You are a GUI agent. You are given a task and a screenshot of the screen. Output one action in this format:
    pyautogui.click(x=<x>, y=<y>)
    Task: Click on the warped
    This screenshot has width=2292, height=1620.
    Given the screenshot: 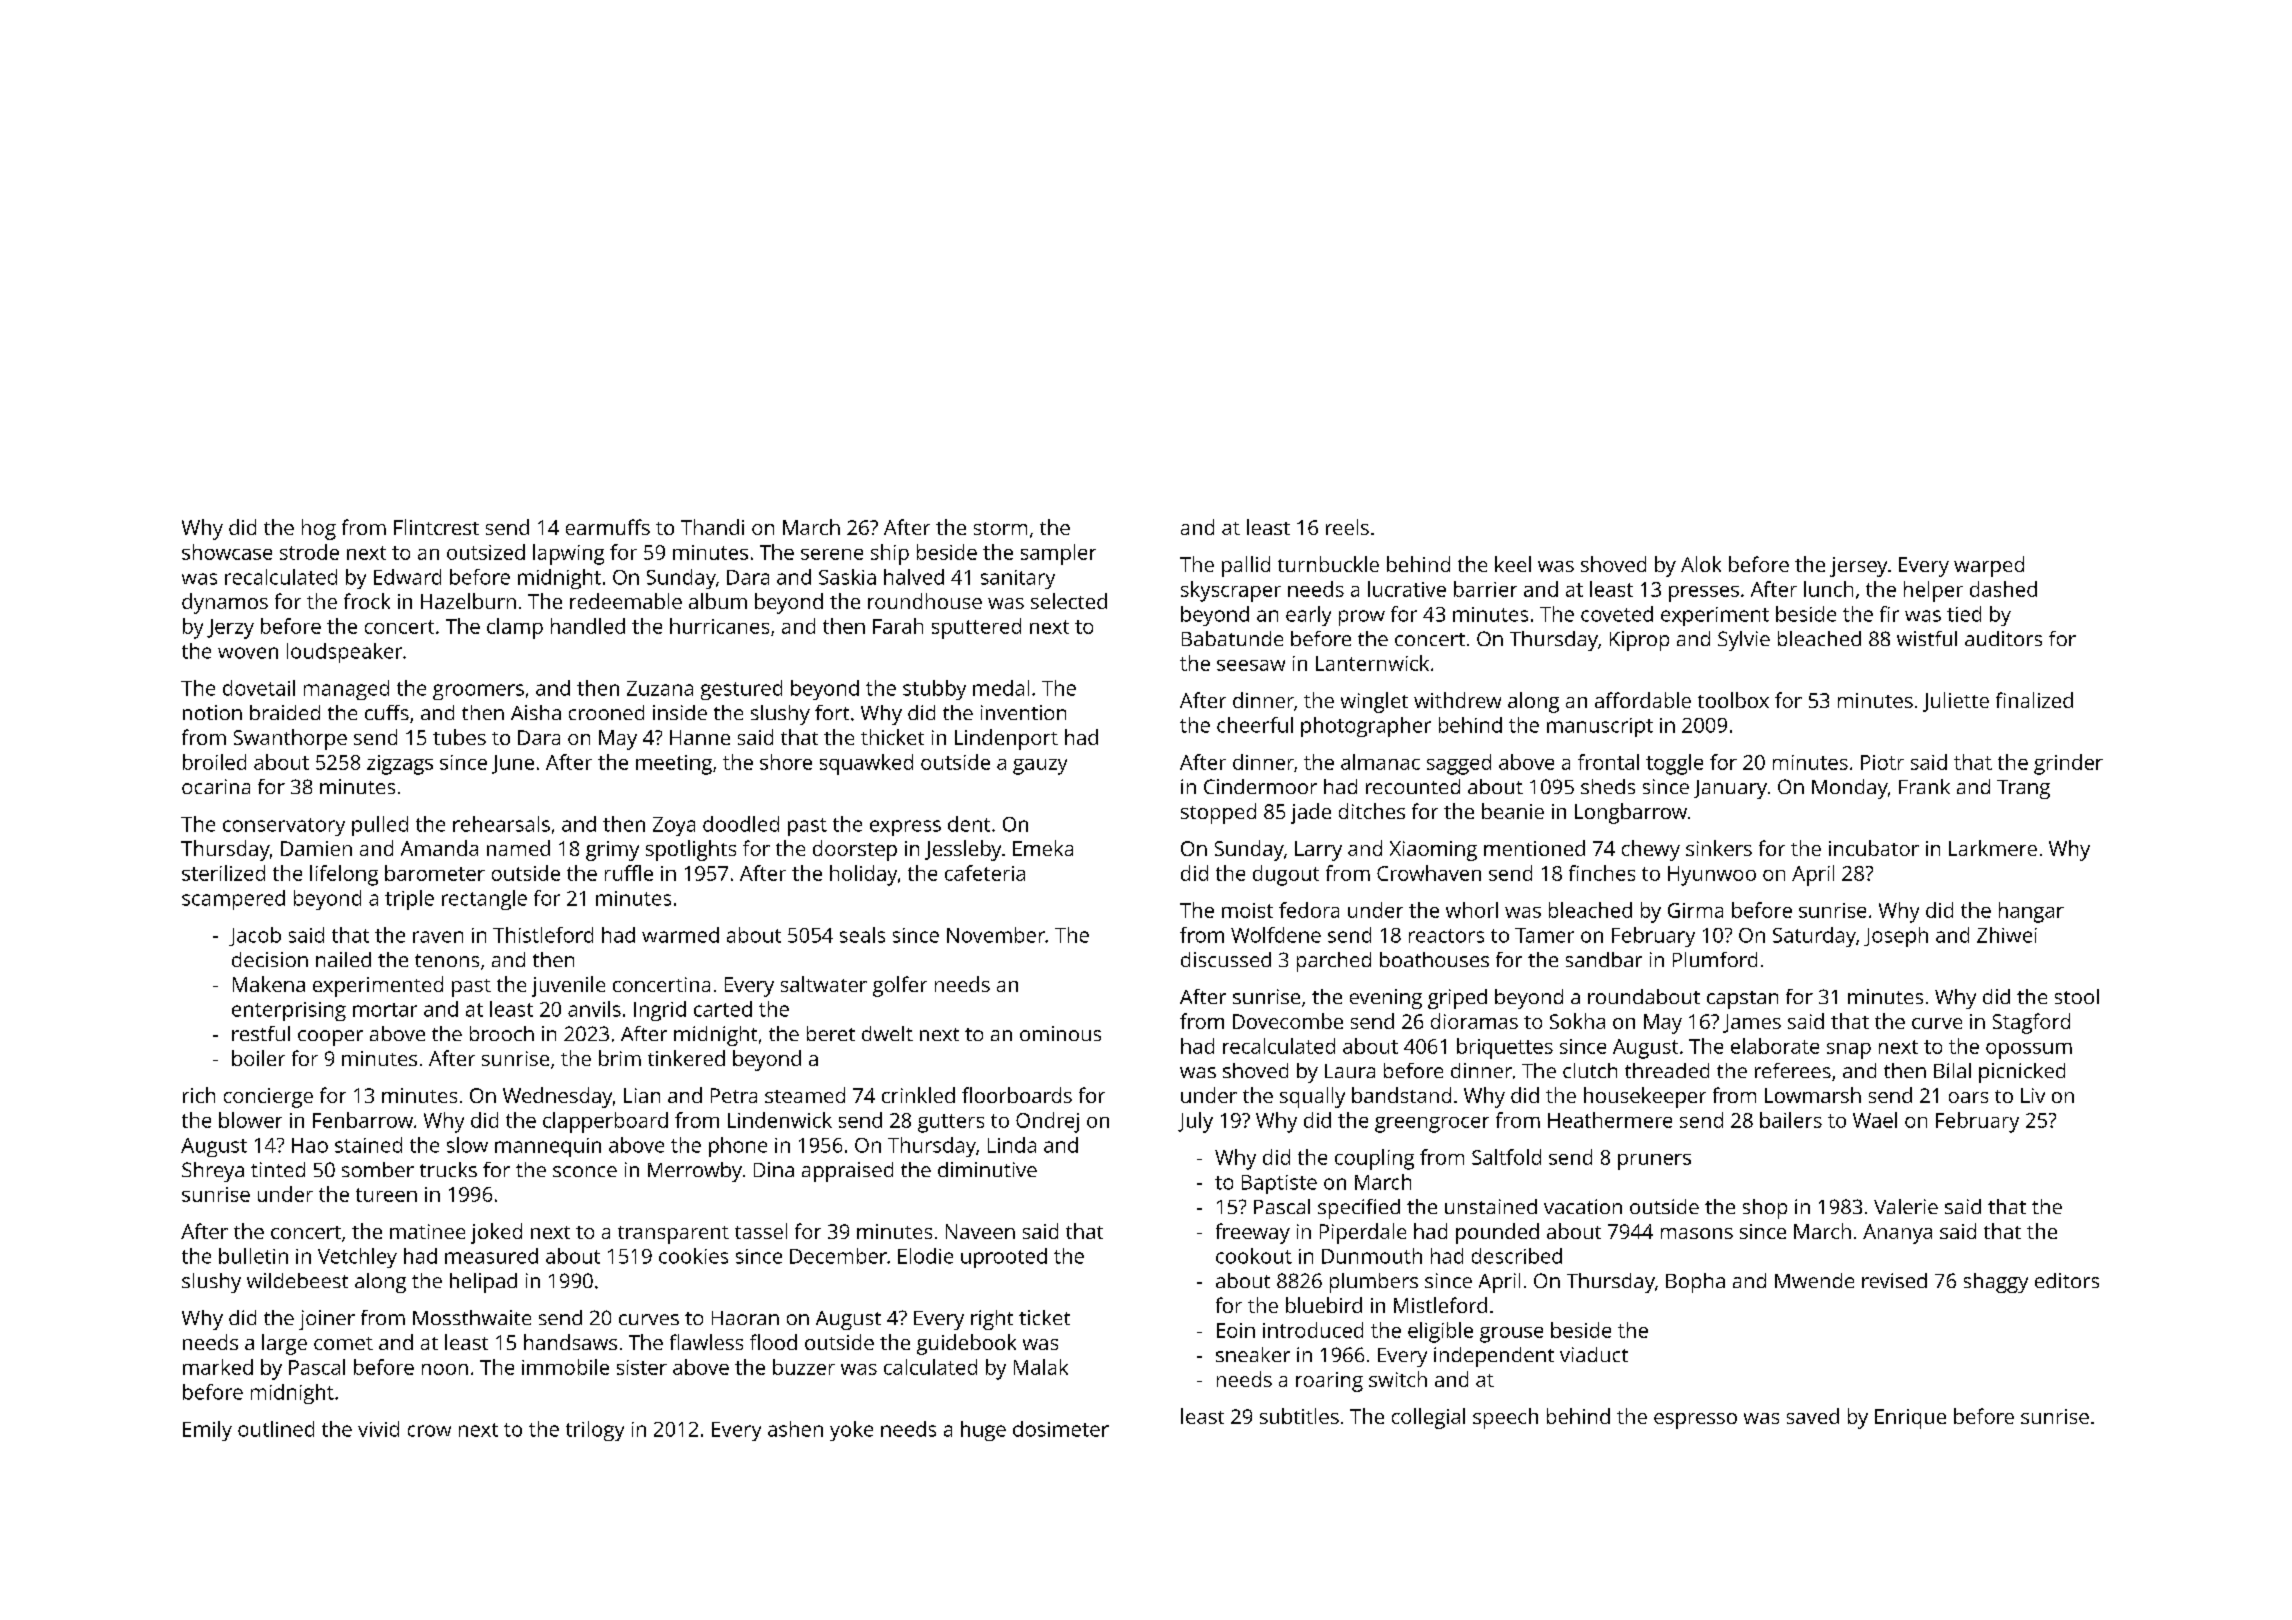 What is the action you would take?
    pyautogui.click(x=1989, y=566)
